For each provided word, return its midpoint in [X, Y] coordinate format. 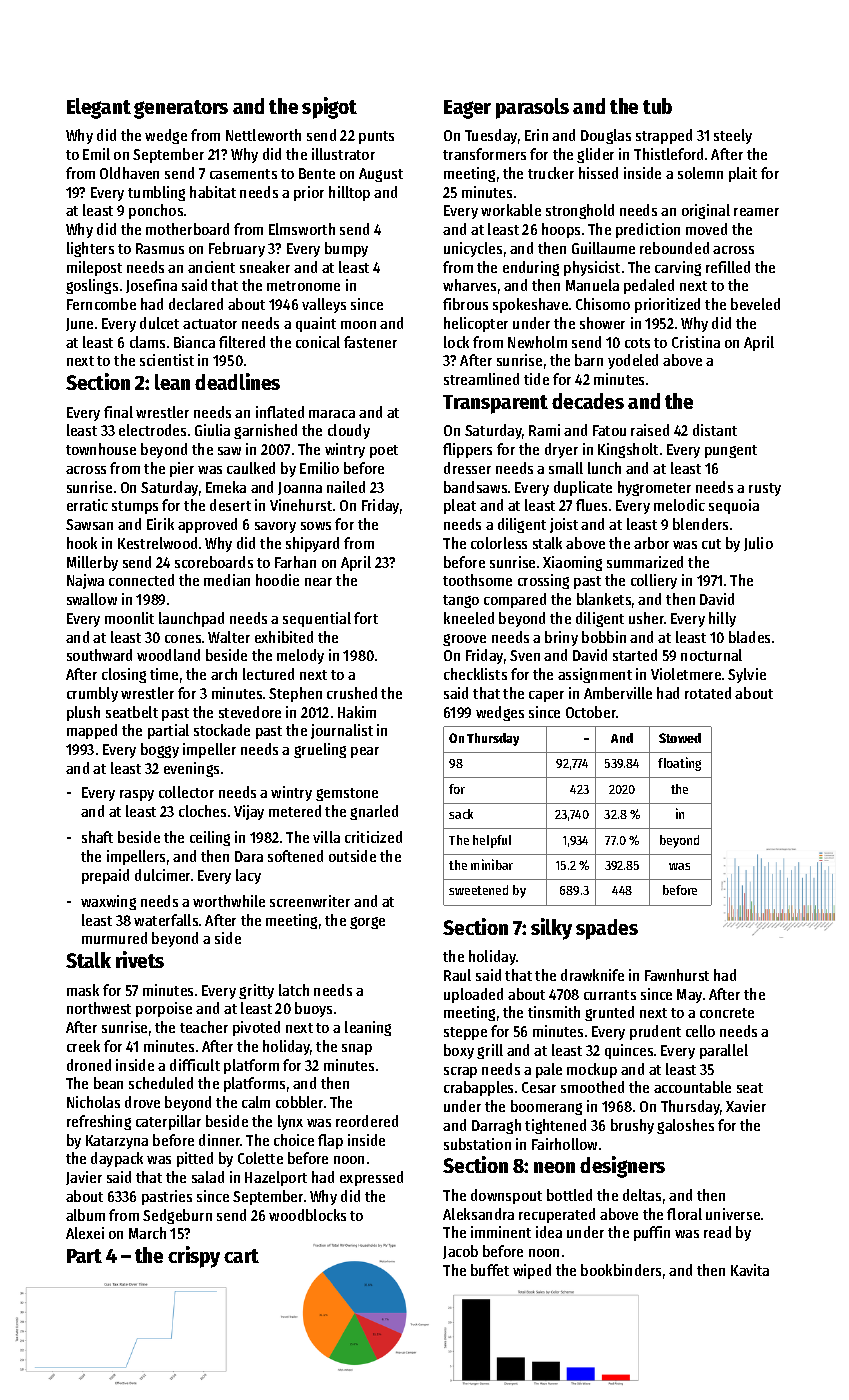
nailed [346, 487]
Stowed [680, 738]
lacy [248, 876]
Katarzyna [117, 1142]
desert [230, 505]
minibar [492, 864]
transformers [484, 154]
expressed [371, 1178]
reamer [756, 212]
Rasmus [160, 248]
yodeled [633, 361]
